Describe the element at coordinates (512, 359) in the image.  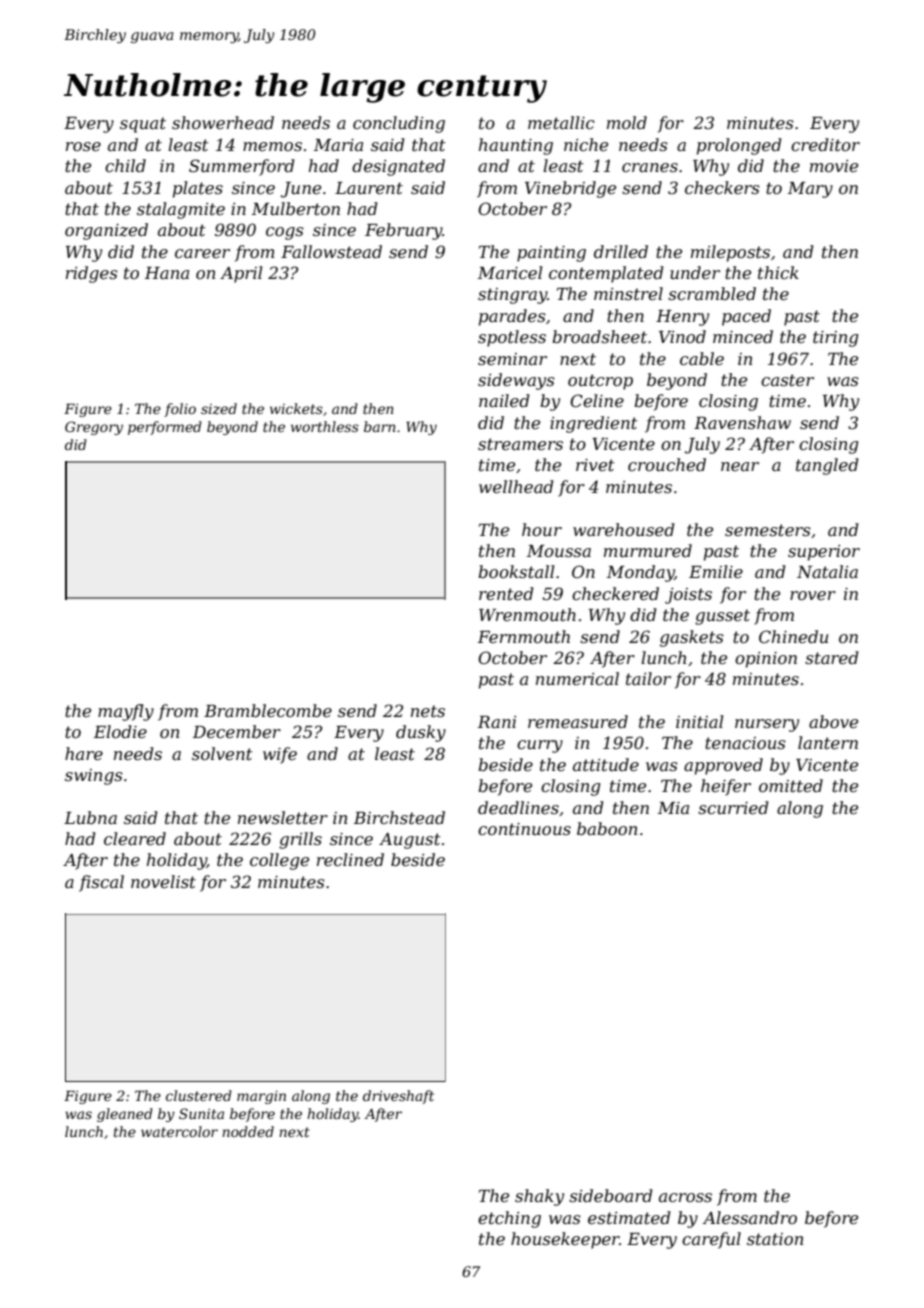
I see `seminar` at that location.
